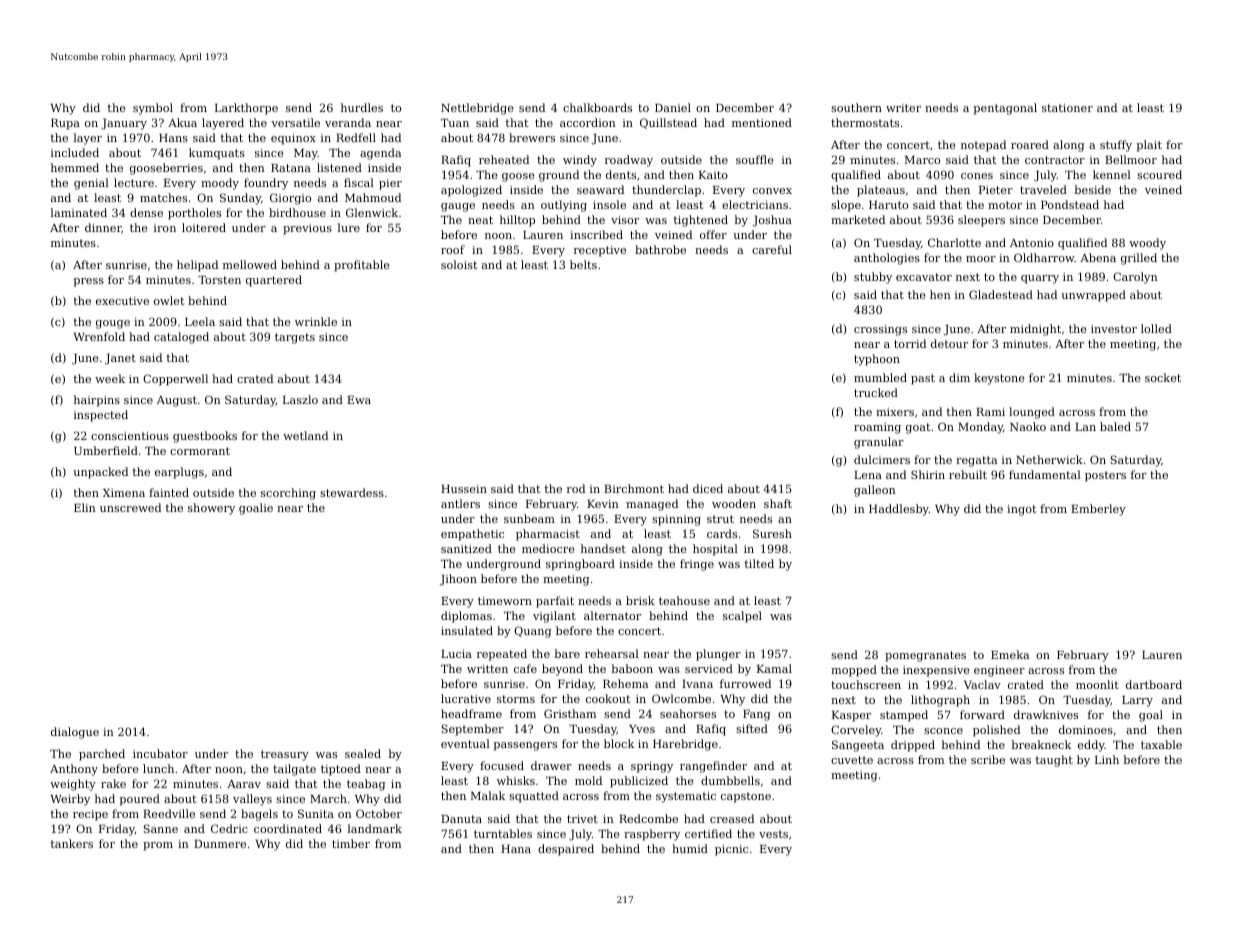 This screenshot has height=952, width=1233. Describe the element at coordinates (576, 488) in the screenshot. I see `rod` at that location.
